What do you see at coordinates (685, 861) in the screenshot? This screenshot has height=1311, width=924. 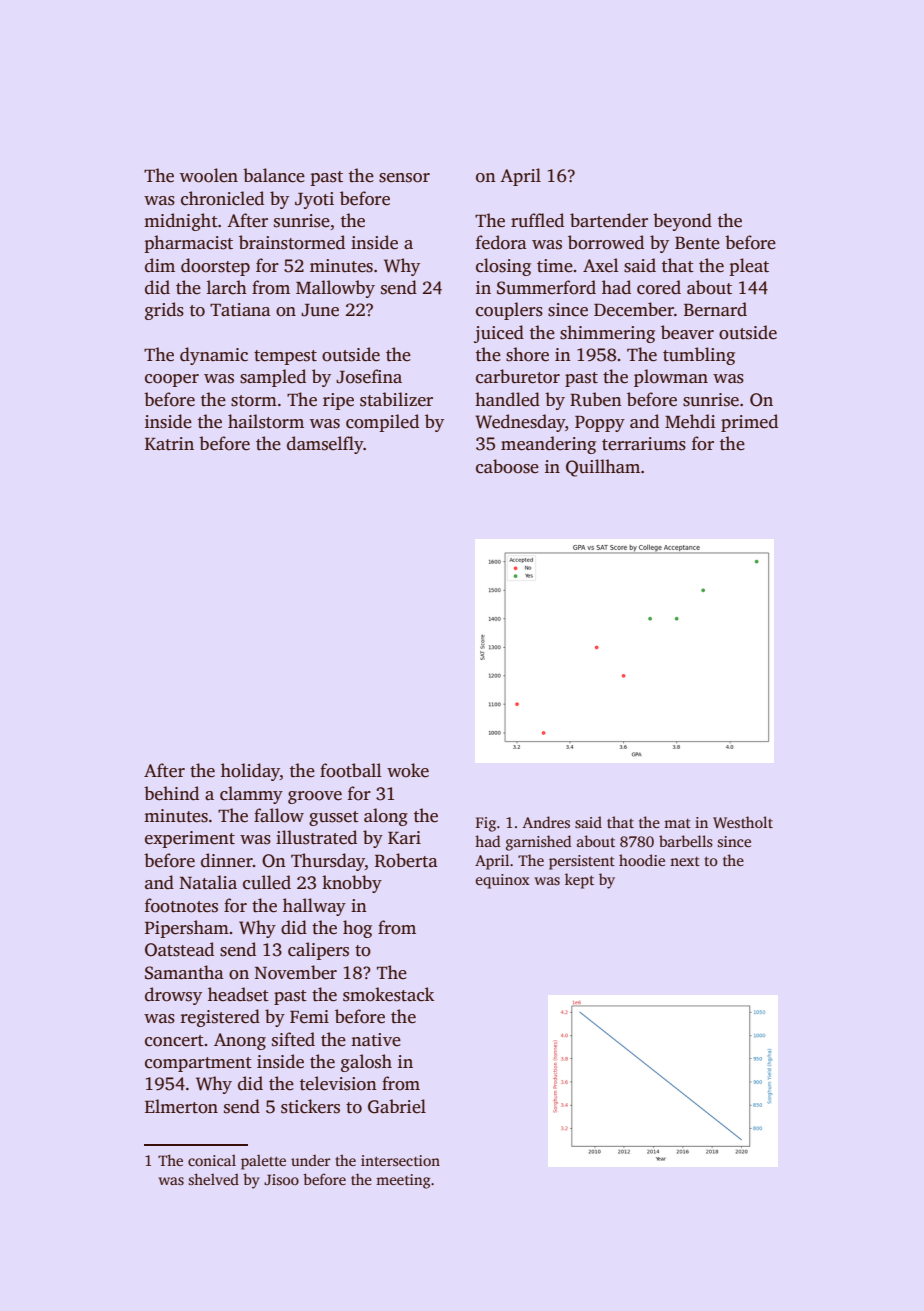 I see `next` at bounding box center [685, 861].
